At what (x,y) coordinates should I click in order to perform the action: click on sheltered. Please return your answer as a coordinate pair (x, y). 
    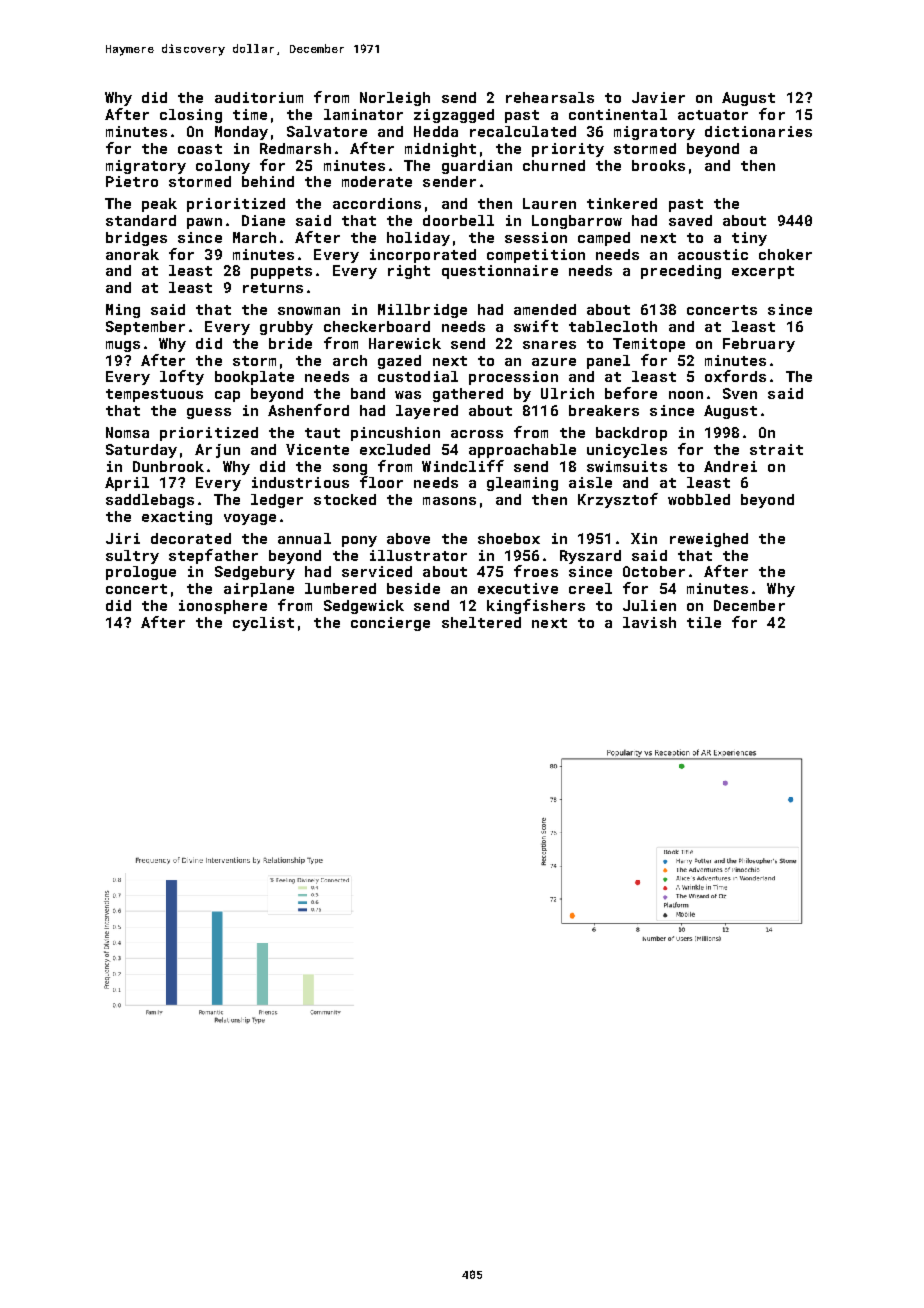
    Looking at the image, I should click on (481, 622).
